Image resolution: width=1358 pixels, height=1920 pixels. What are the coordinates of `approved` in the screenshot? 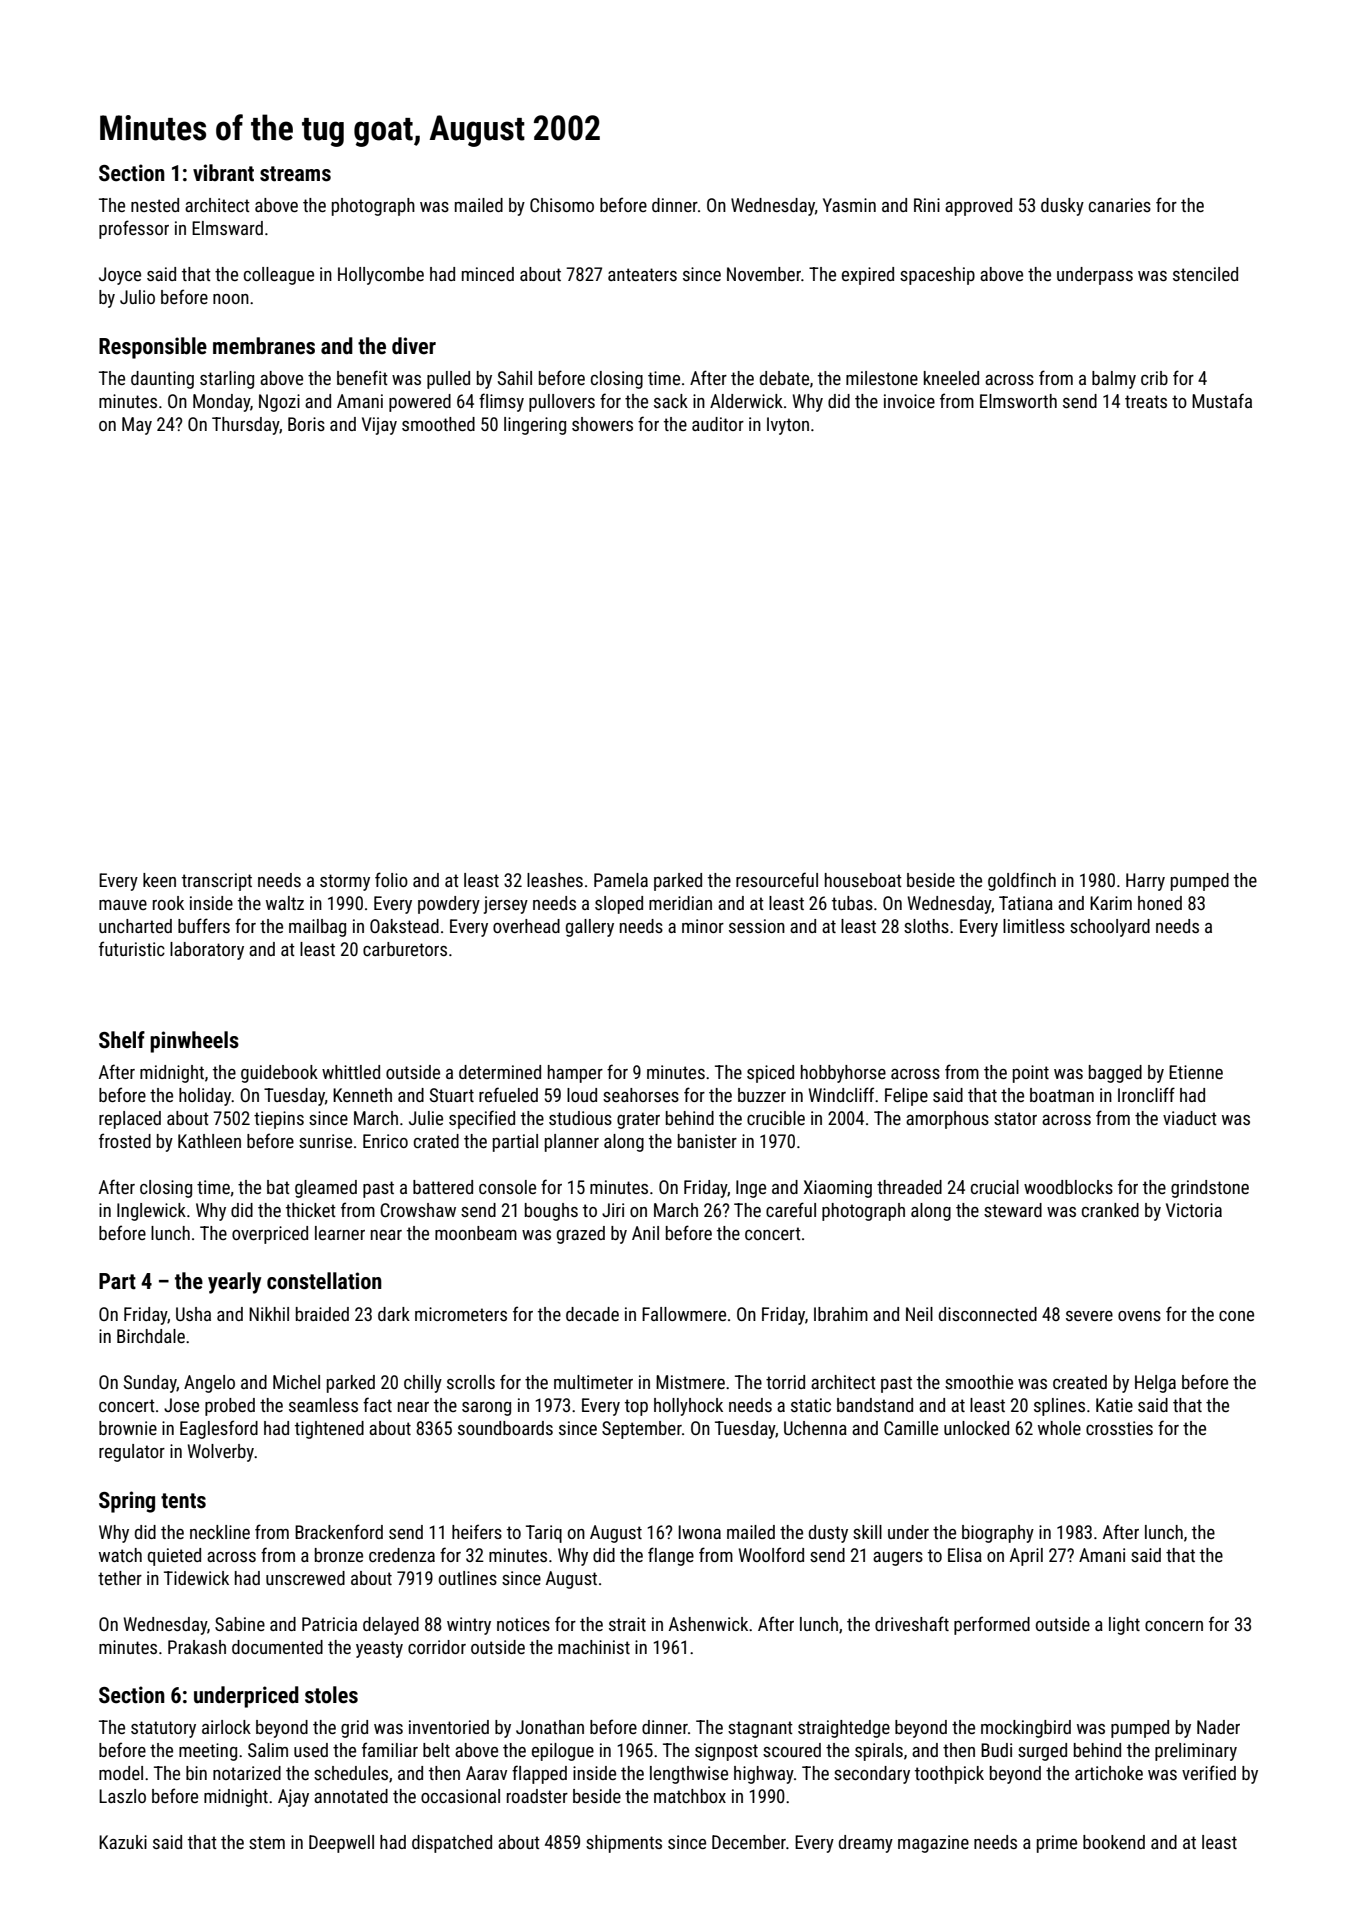 It's located at (978, 207).
